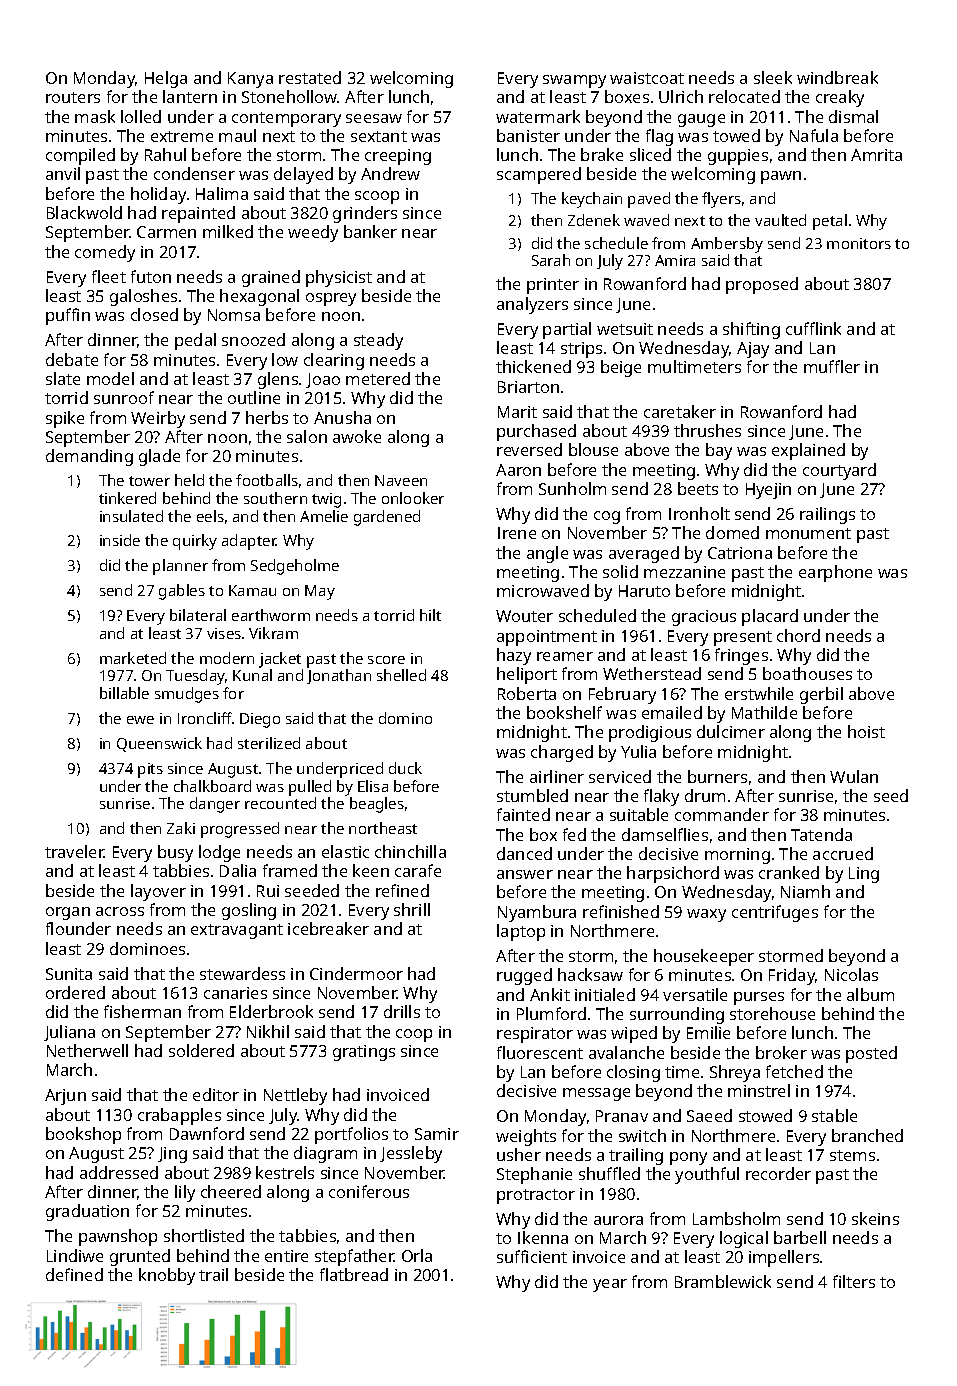 The image size is (957, 1386). What do you see at coordinates (851, 974) in the page?
I see `Nicolas` at bounding box center [851, 974].
